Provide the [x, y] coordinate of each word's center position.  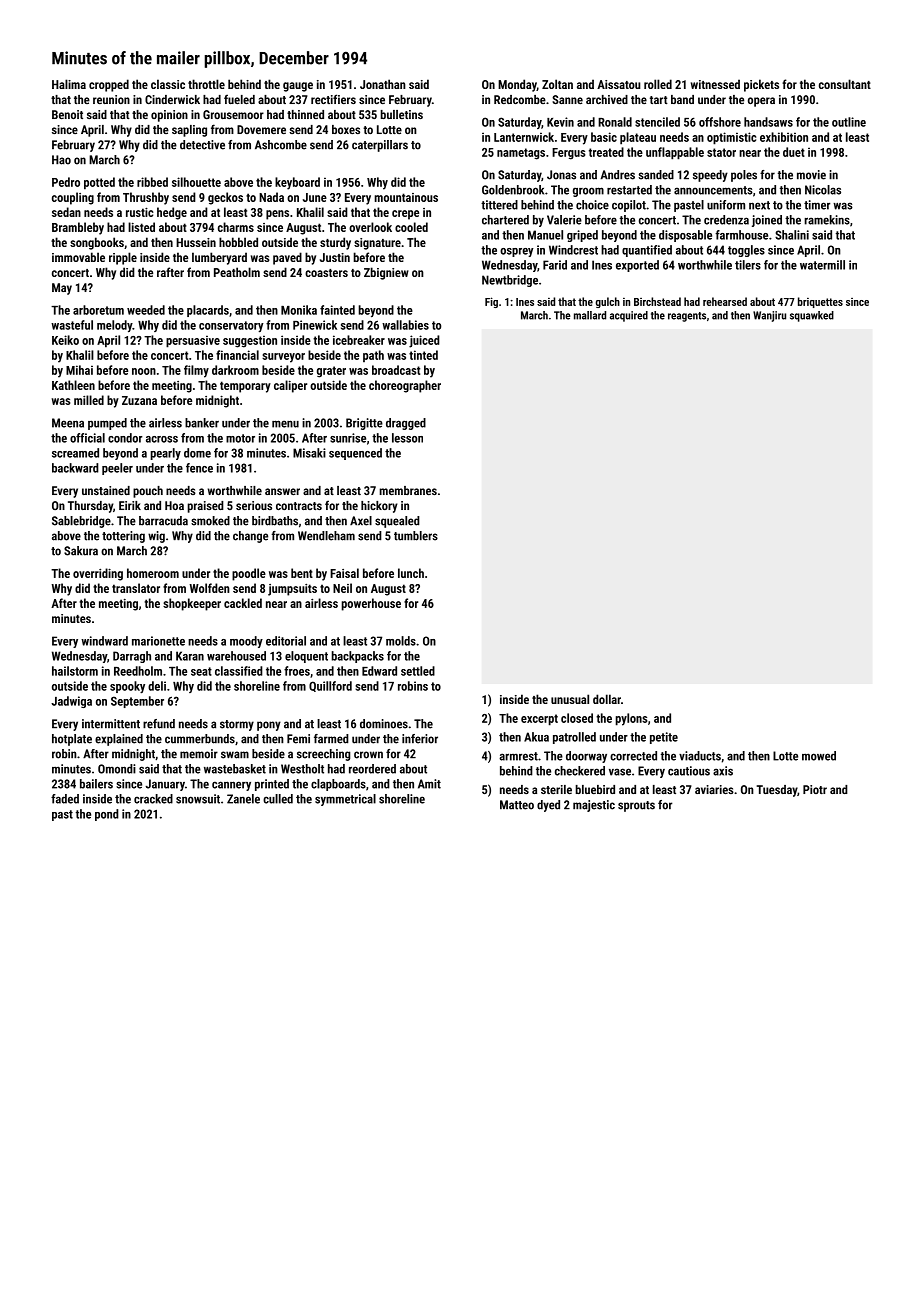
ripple [123, 258]
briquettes [820, 302]
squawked [812, 316]
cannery [231, 786]
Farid [555, 265]
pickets [761, 85]
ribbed [152, 182]
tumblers [416, 536]
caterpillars [380, 146]
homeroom [153, 573]
